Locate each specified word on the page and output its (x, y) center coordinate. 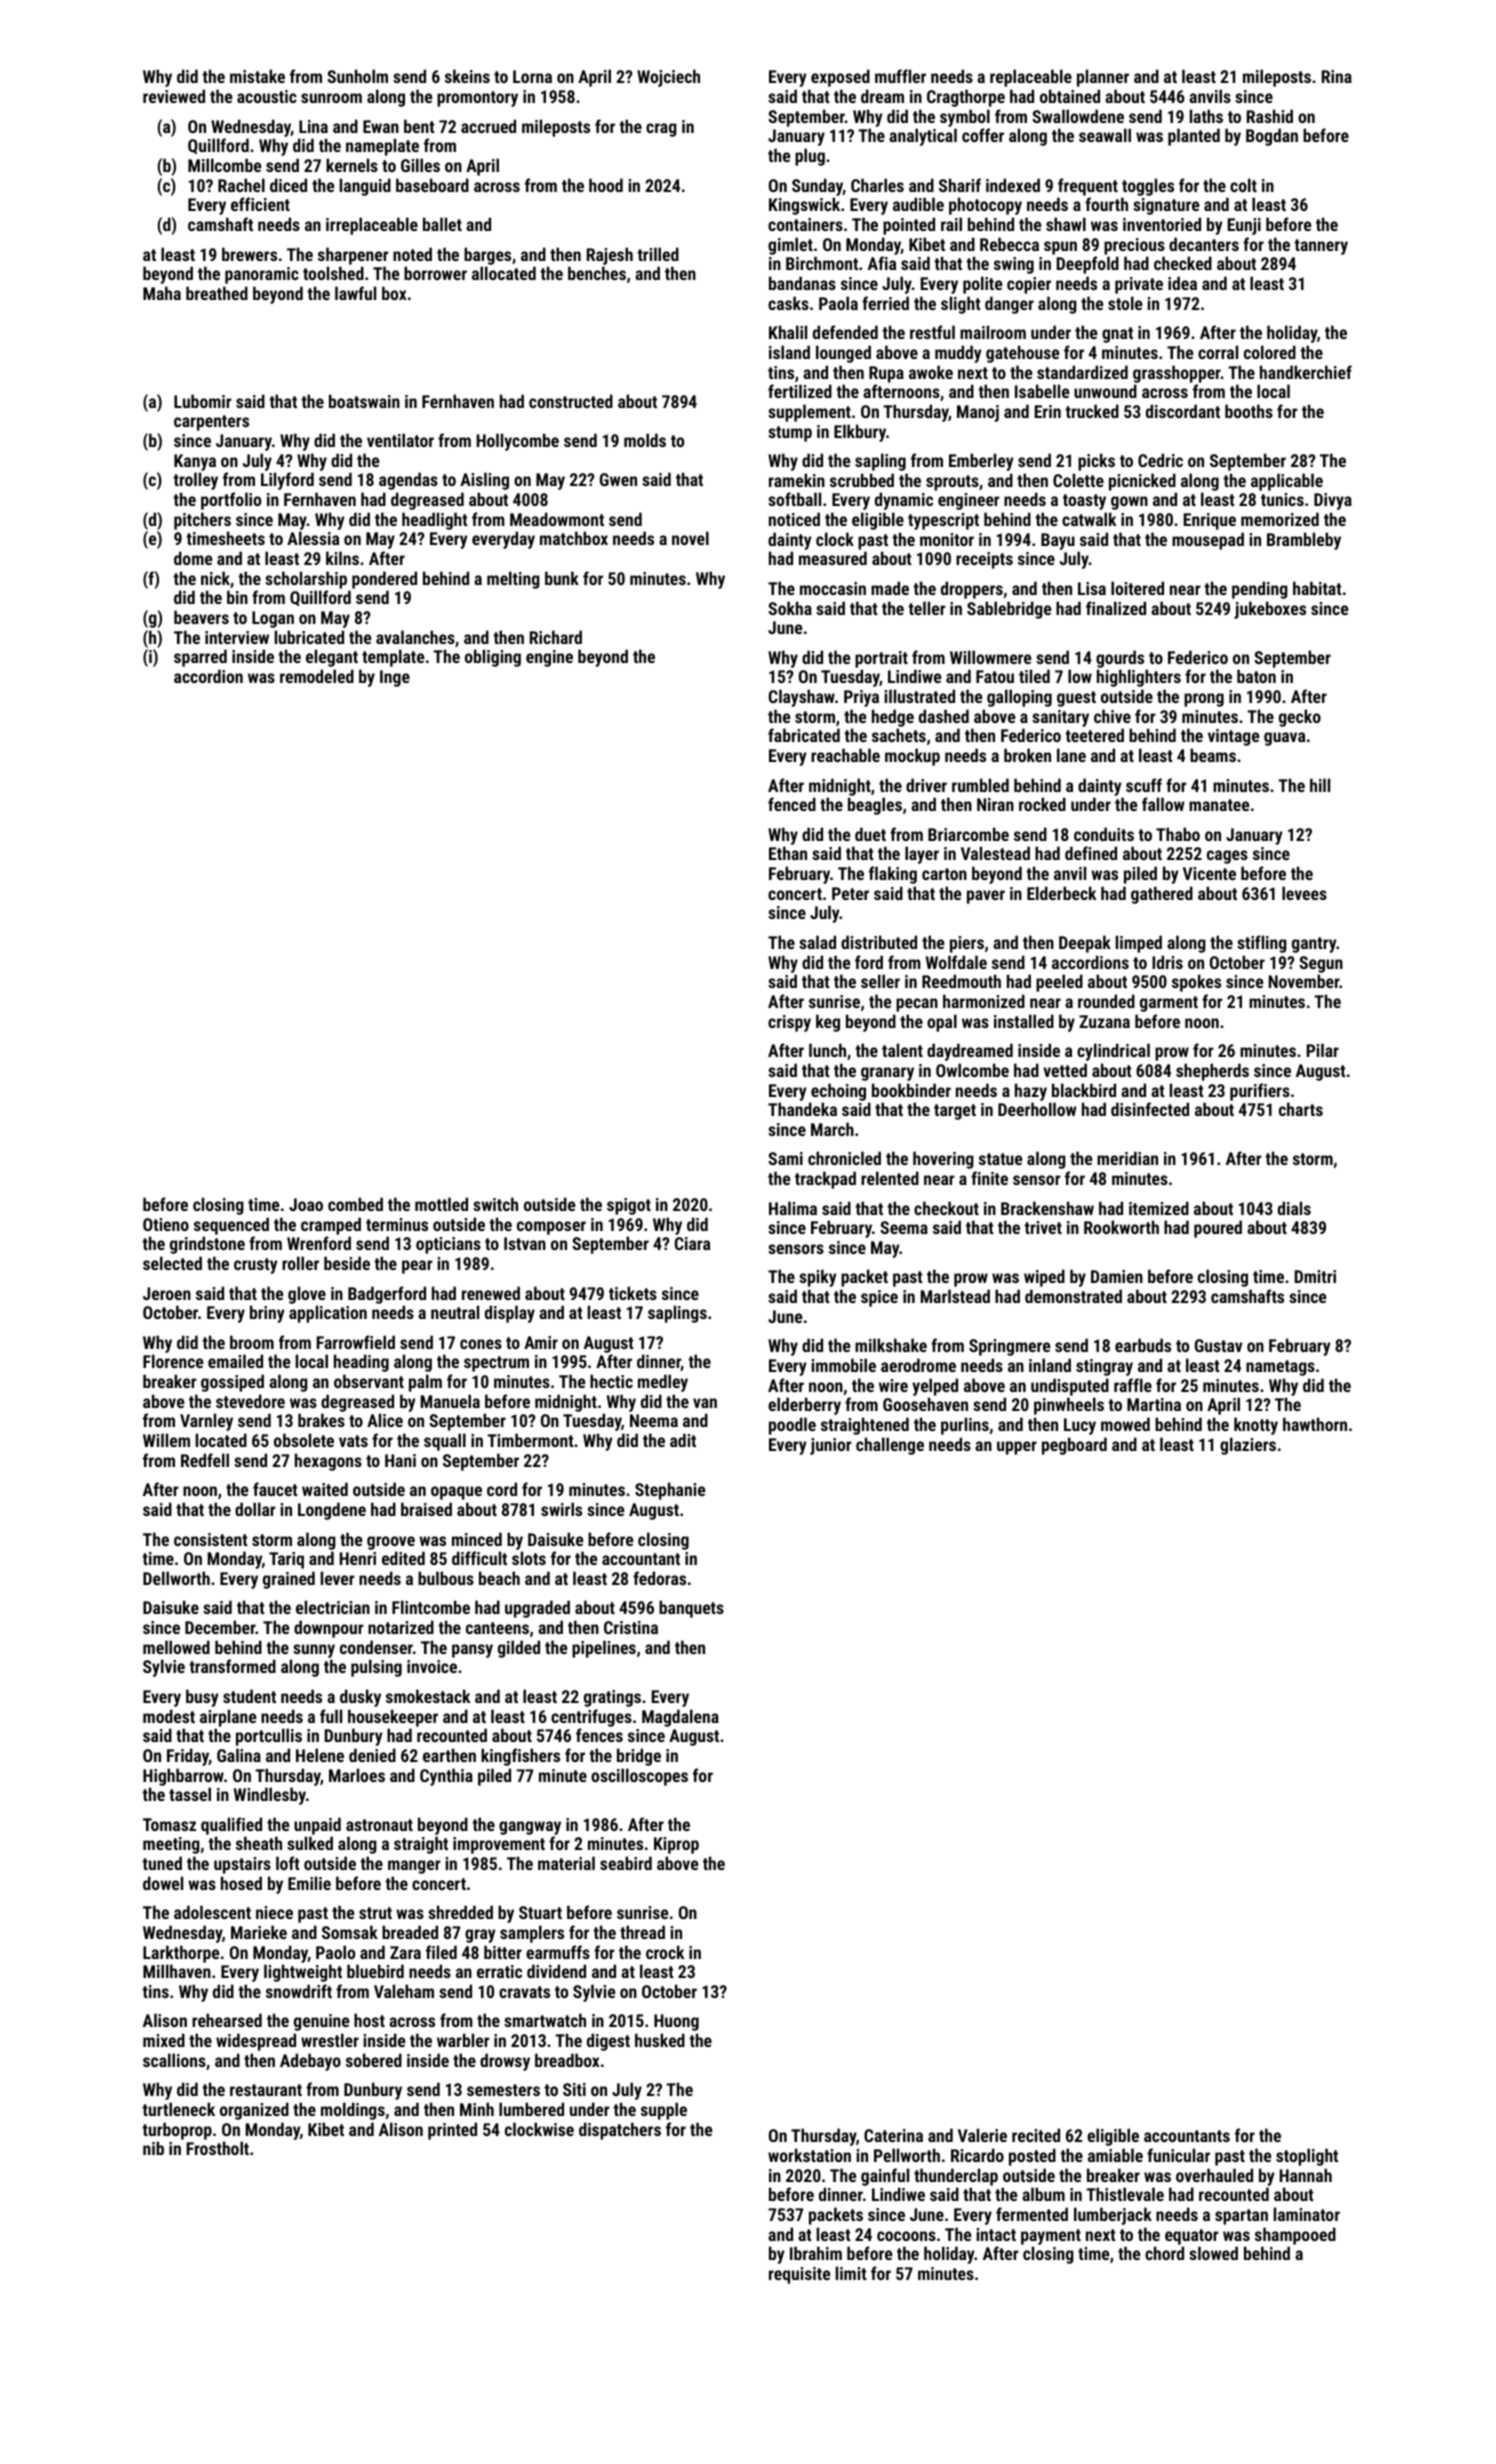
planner (1103, 78)
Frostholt (218, 2148)
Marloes (357, 1775)
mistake (257, 76)
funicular (1178, 2155)
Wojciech (668, 78)
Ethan (788, 853)
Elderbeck (1061, 893)
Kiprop (676, 1845)
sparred (200, 658)
